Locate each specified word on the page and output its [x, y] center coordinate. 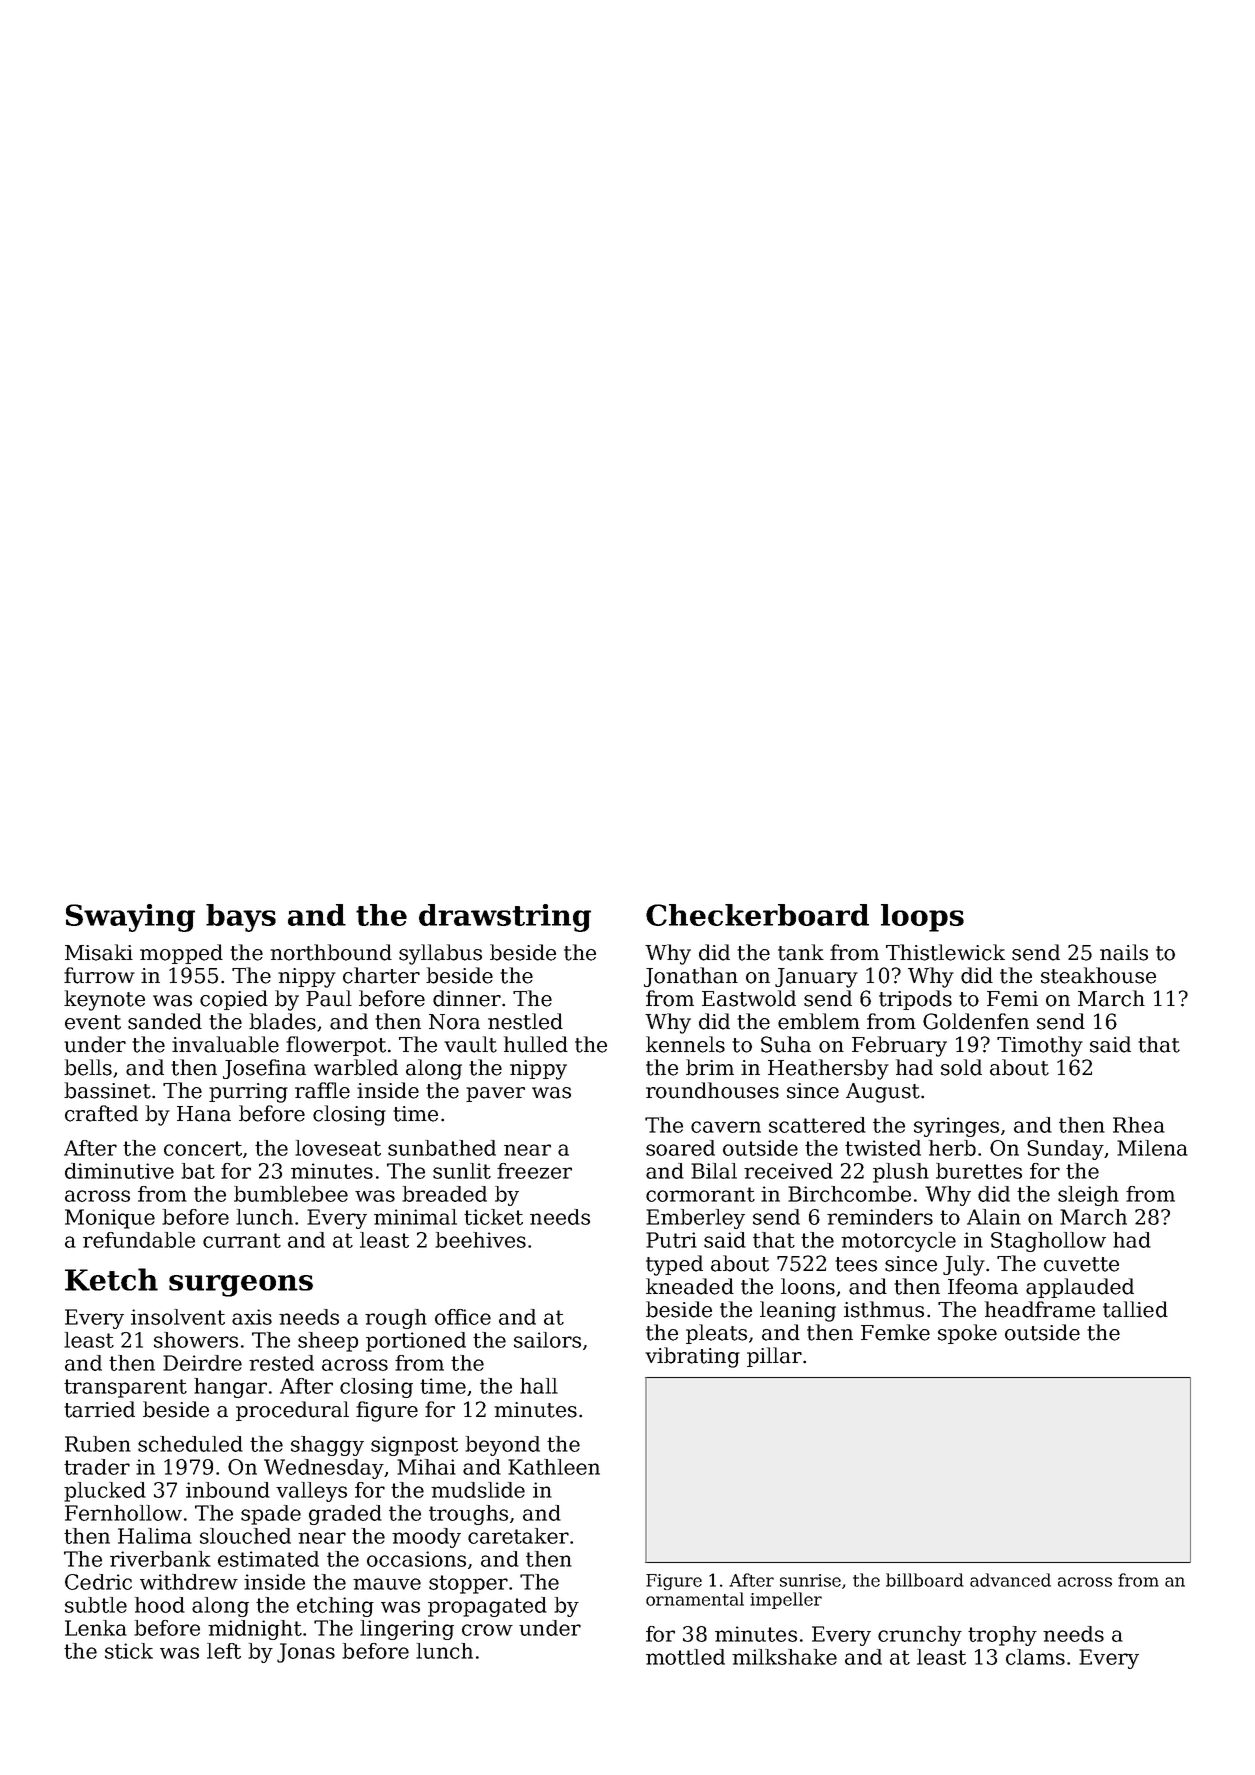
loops [922, 918]
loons [808, 1286]
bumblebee [291, 1194]
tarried [99, 1409]
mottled [685, 1657]
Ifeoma [983, 1286]
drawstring [505, 918]
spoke [967, 1334]
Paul [329, 998]
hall [539, 1386]
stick [129, 1651]
